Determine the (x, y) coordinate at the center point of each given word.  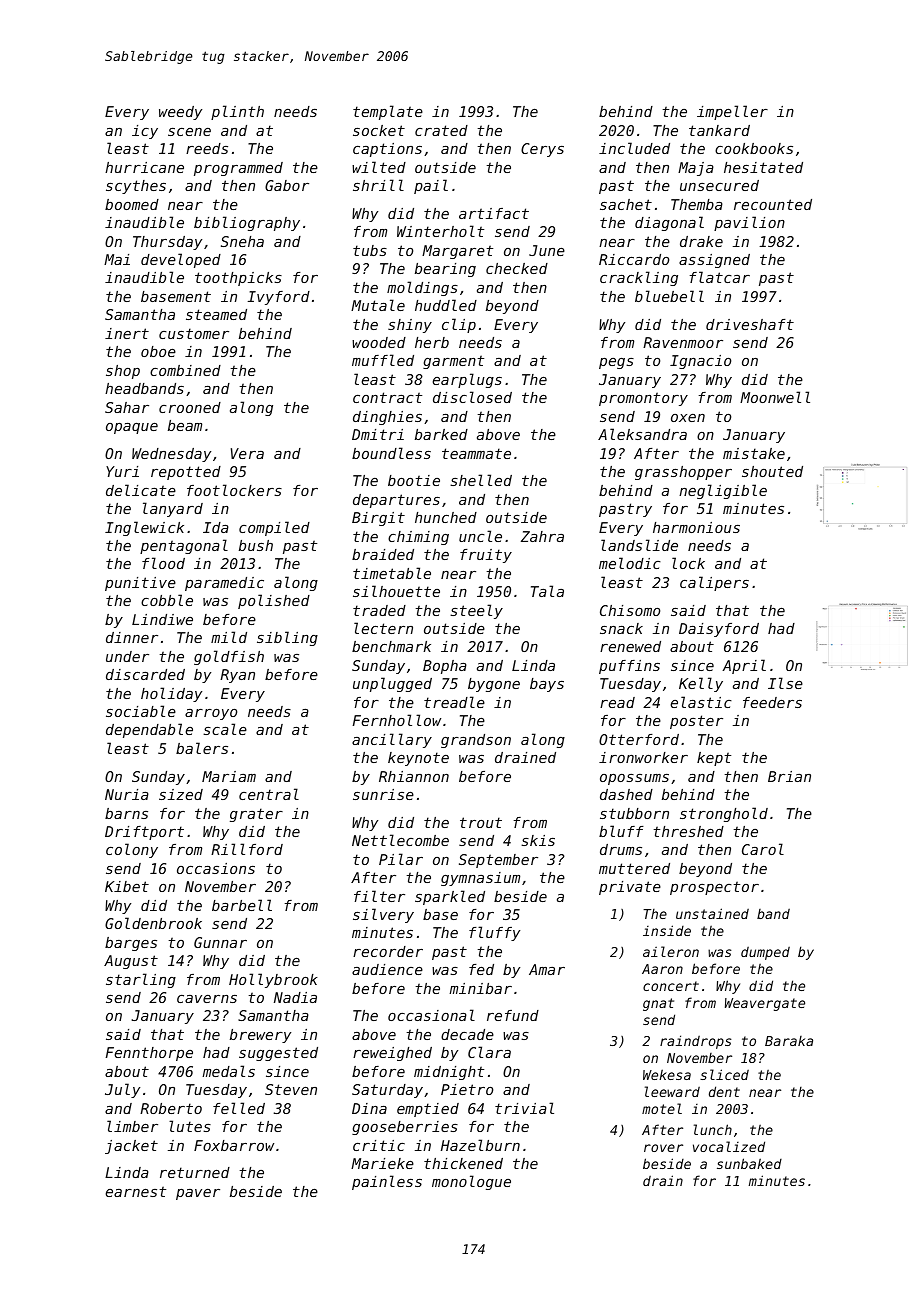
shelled (481, 480)
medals (228, 1071)
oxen (688, 418)
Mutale (378, 305)
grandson (476, 741)
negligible (723, 491)
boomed (132, 204)
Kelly (701, 684)
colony (132, 850)
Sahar (127, 407)
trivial (524, 1108)
